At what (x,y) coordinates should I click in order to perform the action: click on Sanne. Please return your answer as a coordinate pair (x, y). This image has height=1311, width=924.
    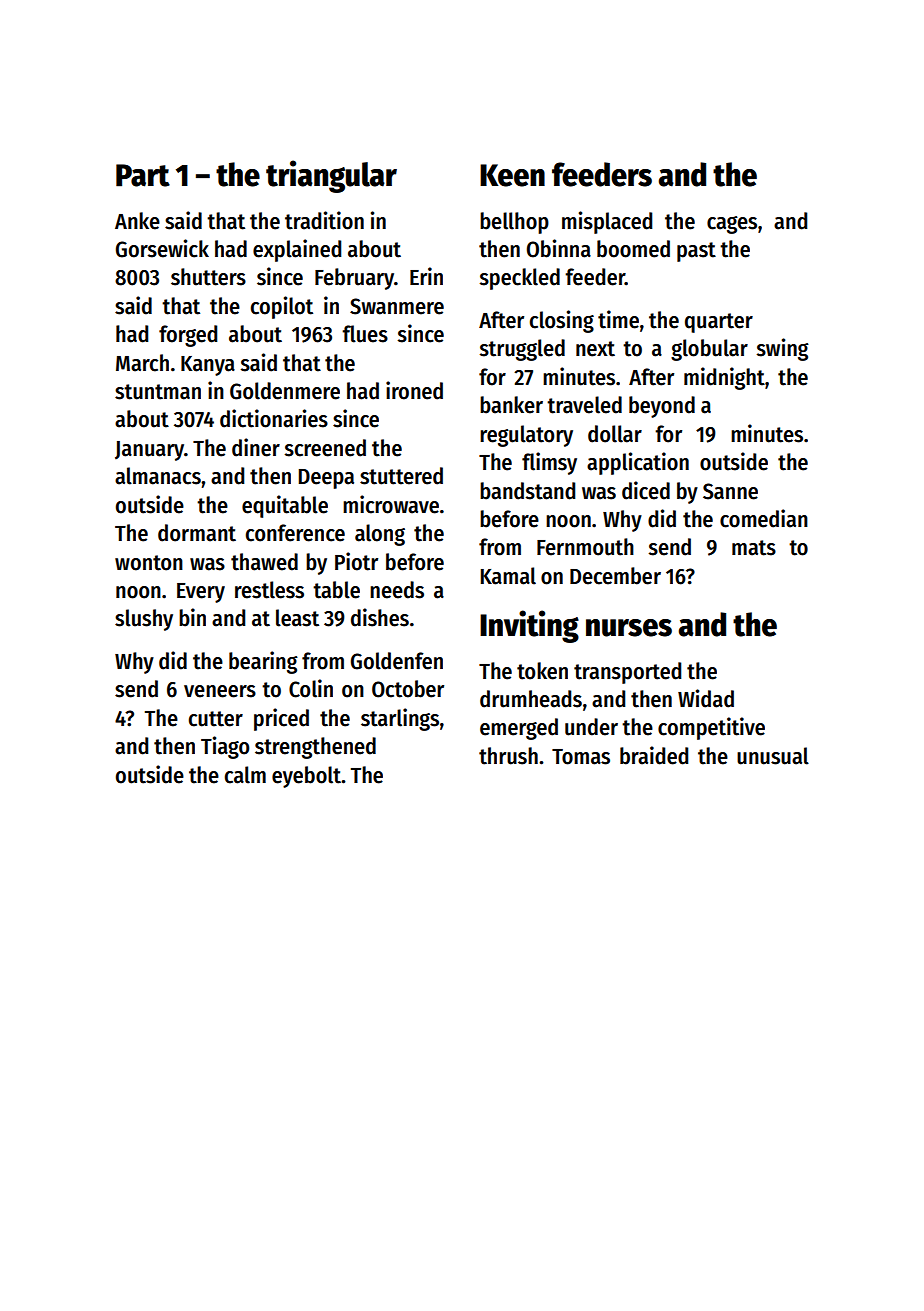
    Looking at the image, I should click on (730, 491).
